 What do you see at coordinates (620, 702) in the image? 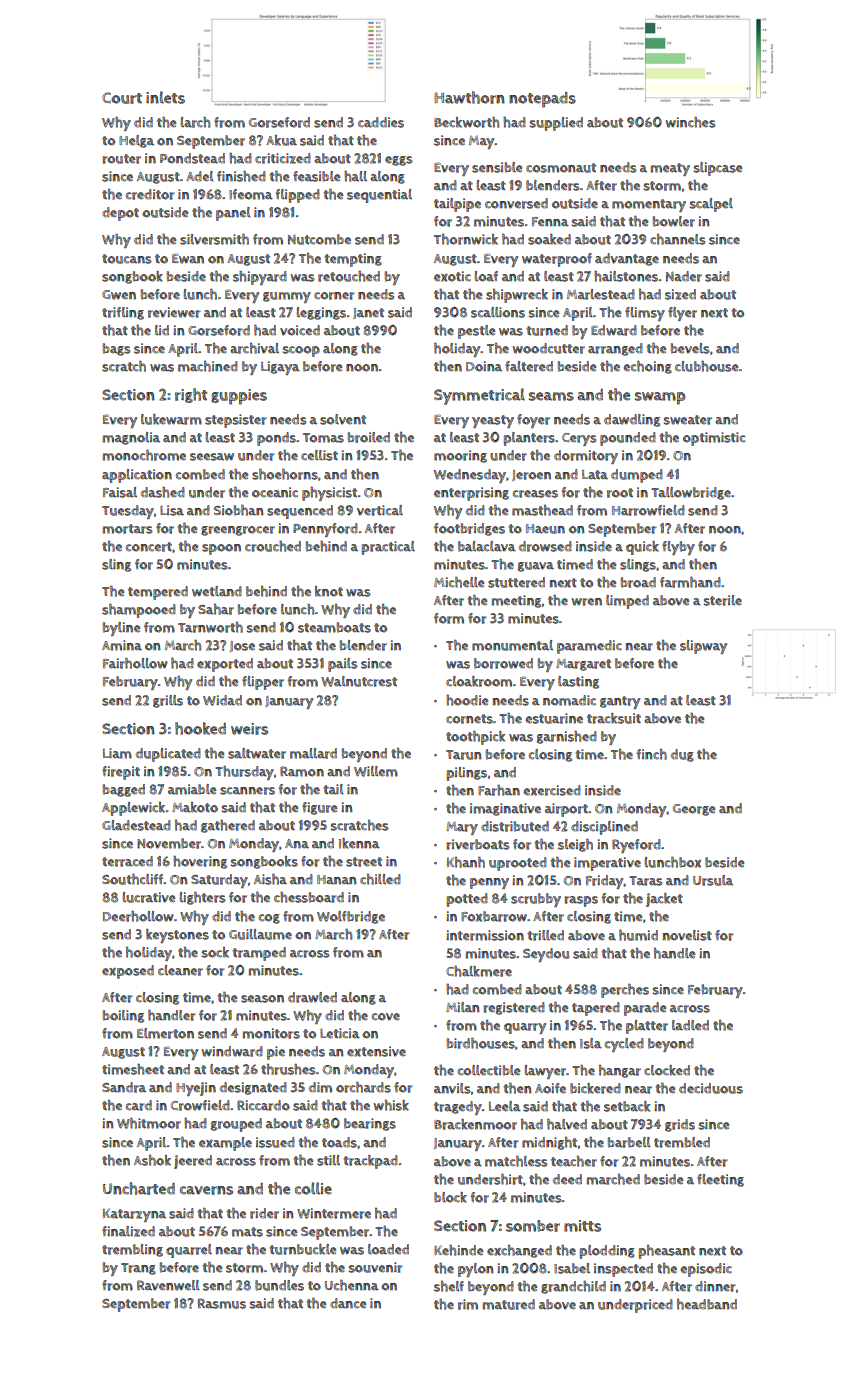
I see `gantry` at bounding box center [620, 702].
